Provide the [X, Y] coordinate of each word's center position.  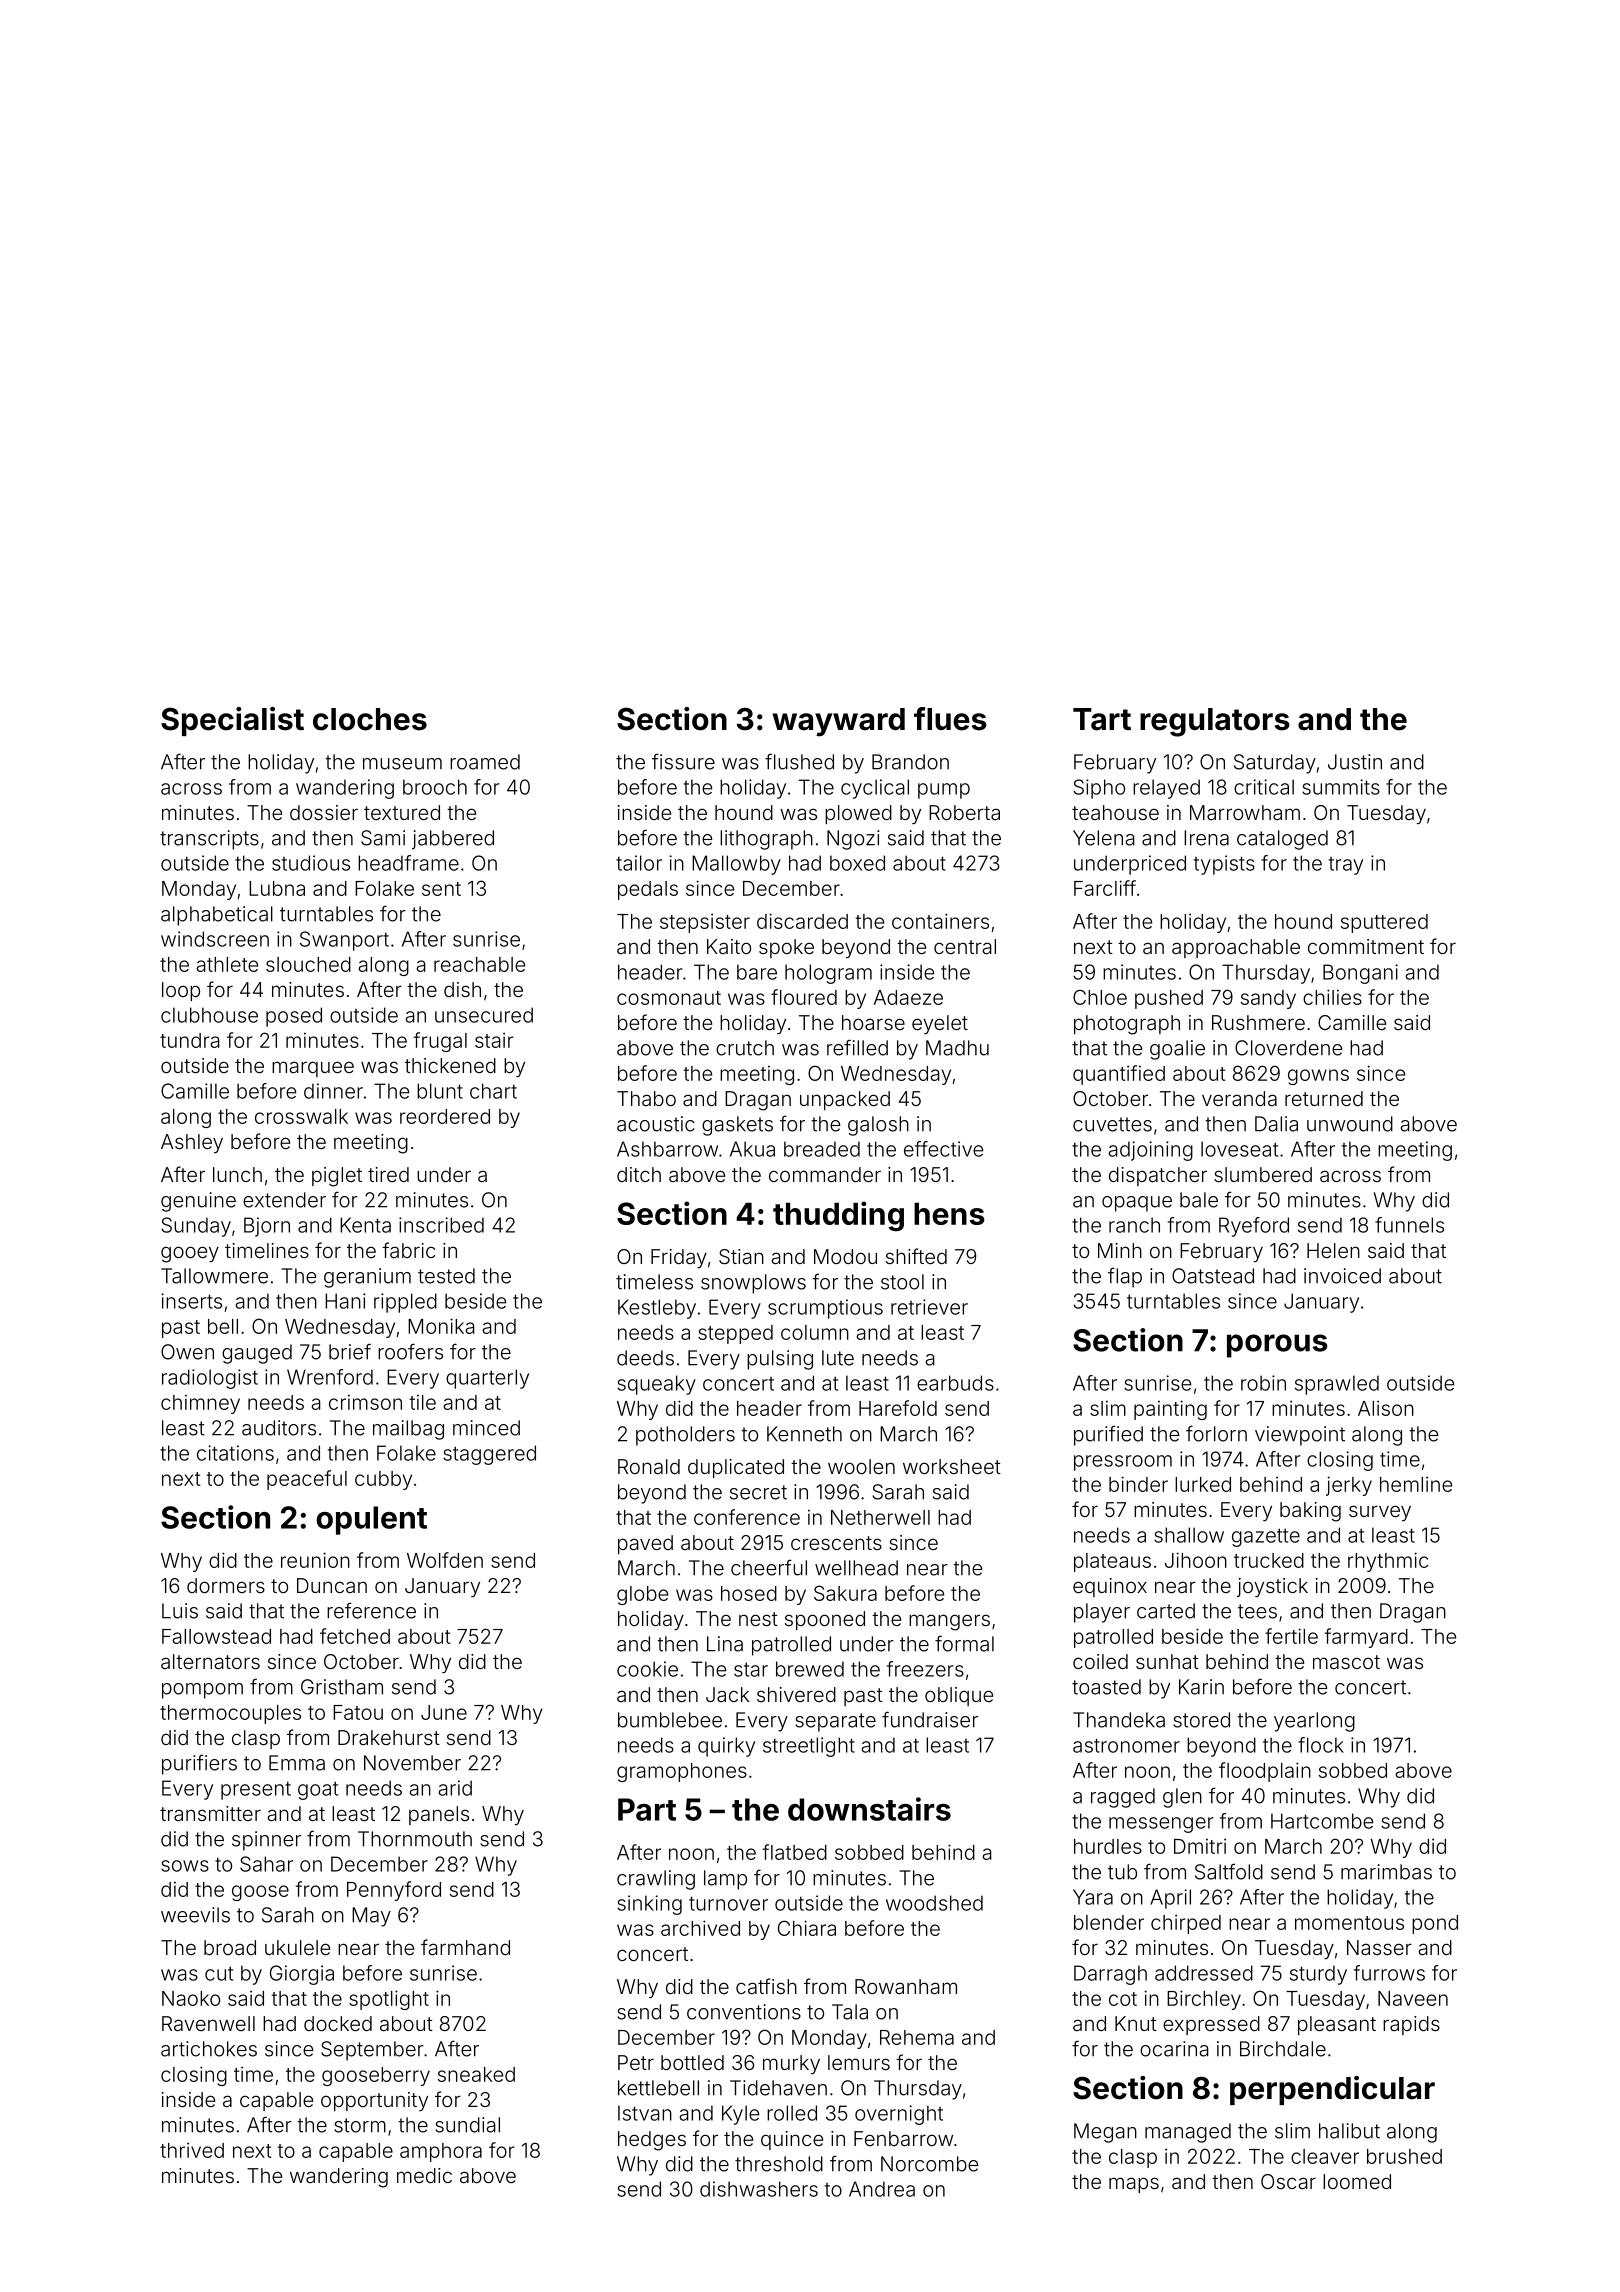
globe [642, 1595]
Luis [180, 1611]
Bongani [1360, 974]
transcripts [209, 840]
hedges [652, 2141]
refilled [857, 1047]
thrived [192, 2150]
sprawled [1337, 1385]
